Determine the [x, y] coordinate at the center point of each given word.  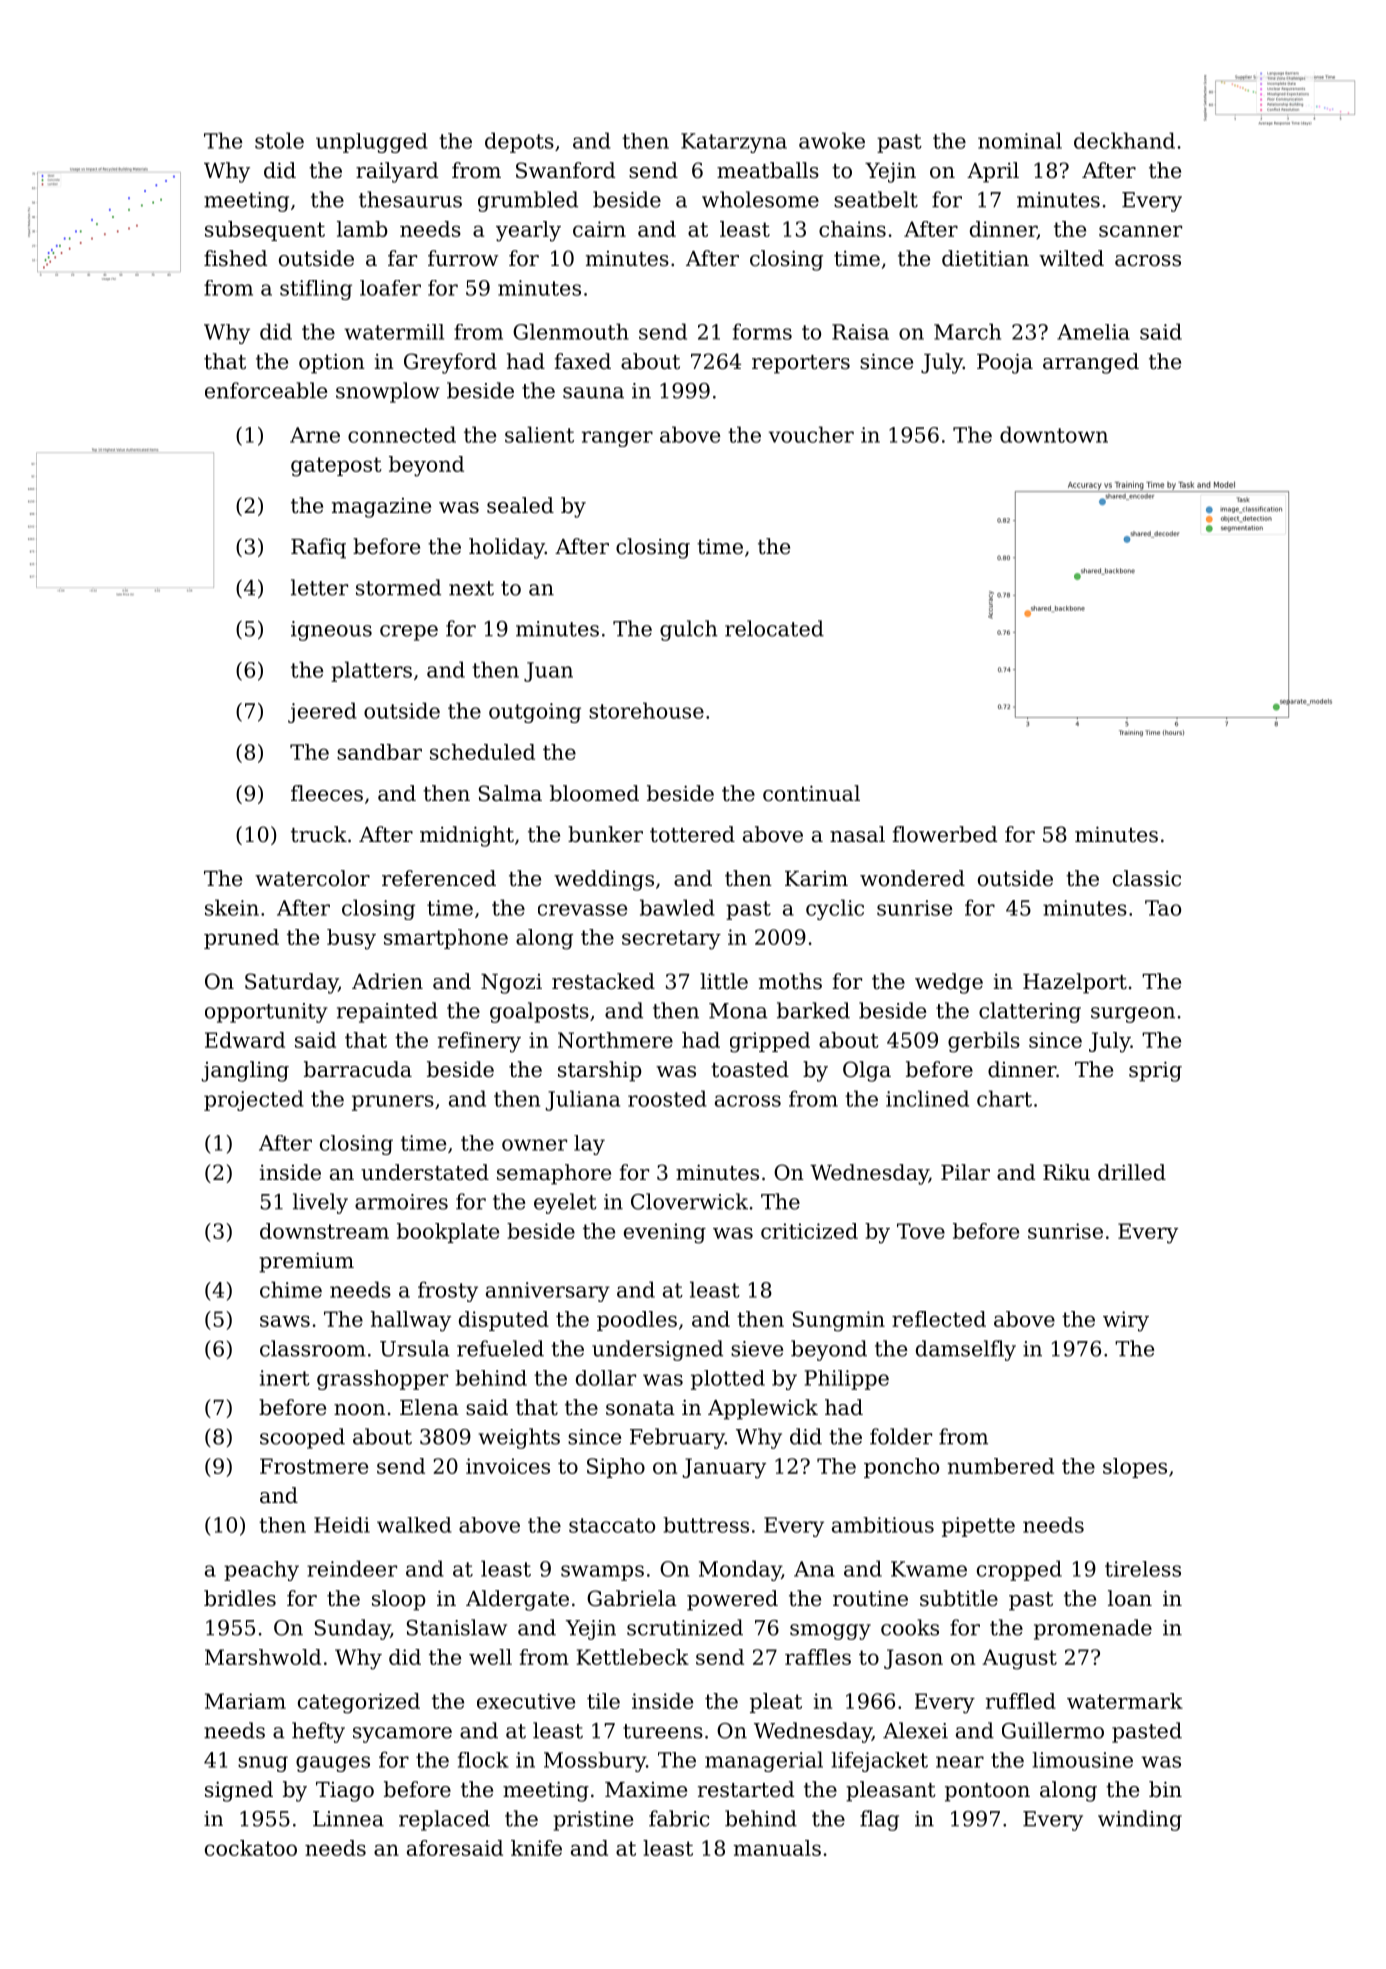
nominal [1020, 140]
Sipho [616, 1468]
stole [279, 140]
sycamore [402, 1735]
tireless [1143, 1569]
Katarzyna [734, 143]
